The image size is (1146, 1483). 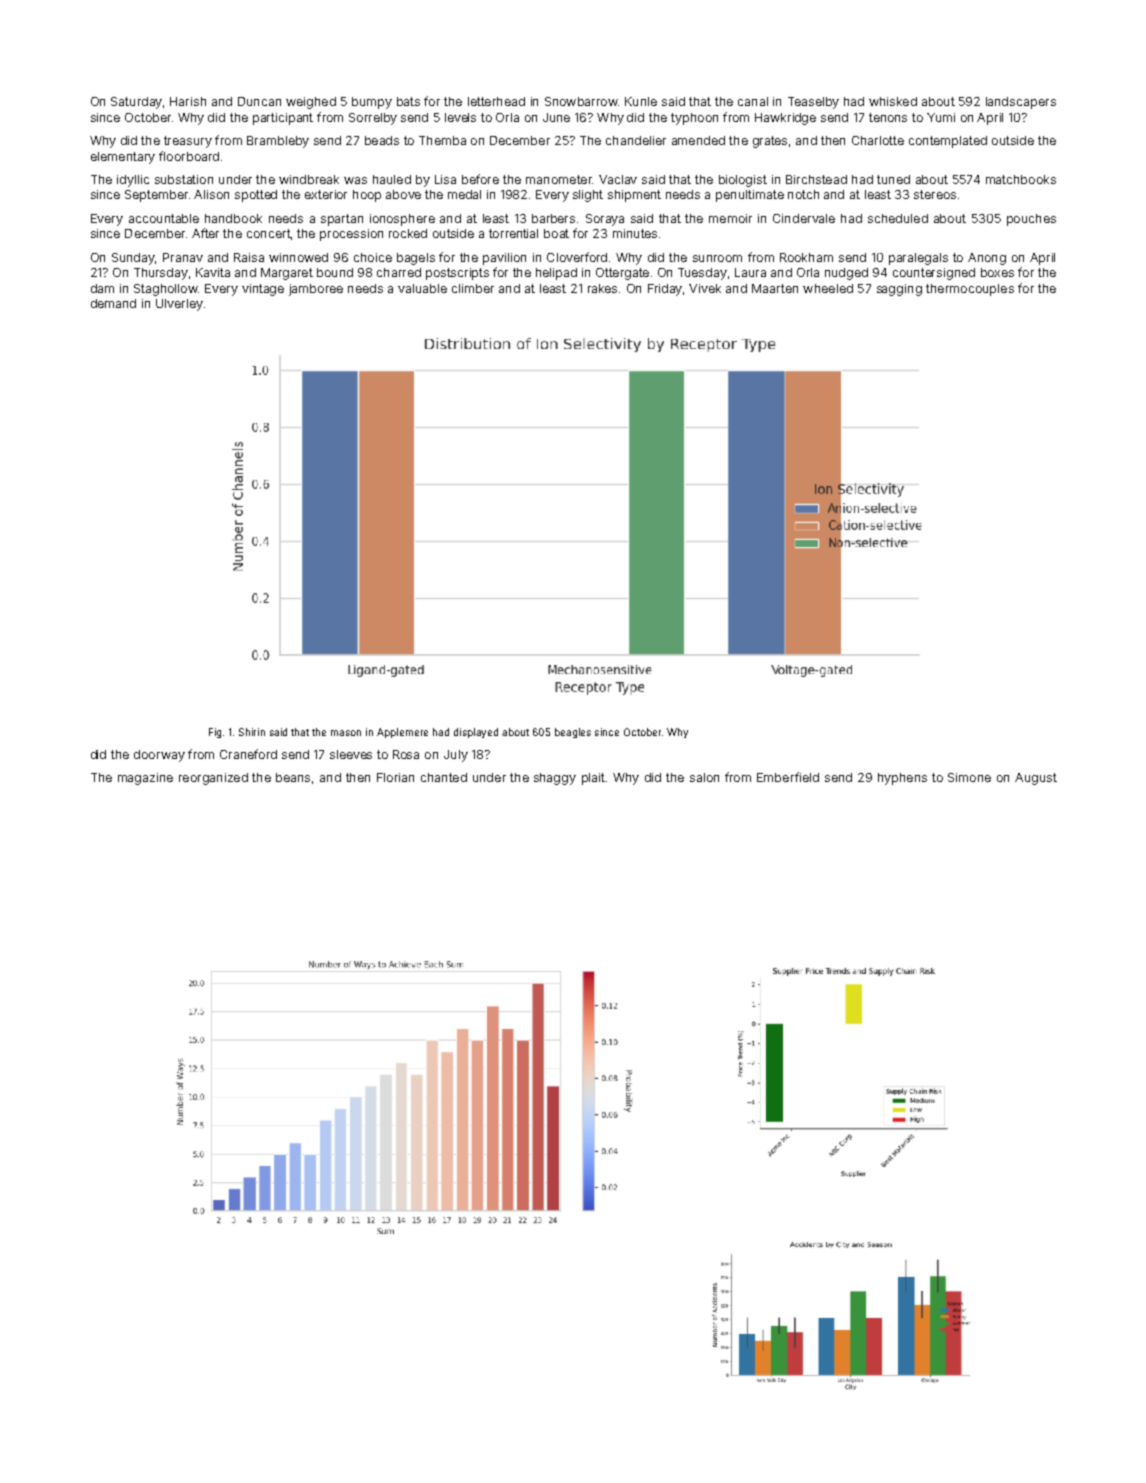 What do you see at coordinates (899, 290) in the screenshot?
I see `sagging` at bounding box center [899, 290].
